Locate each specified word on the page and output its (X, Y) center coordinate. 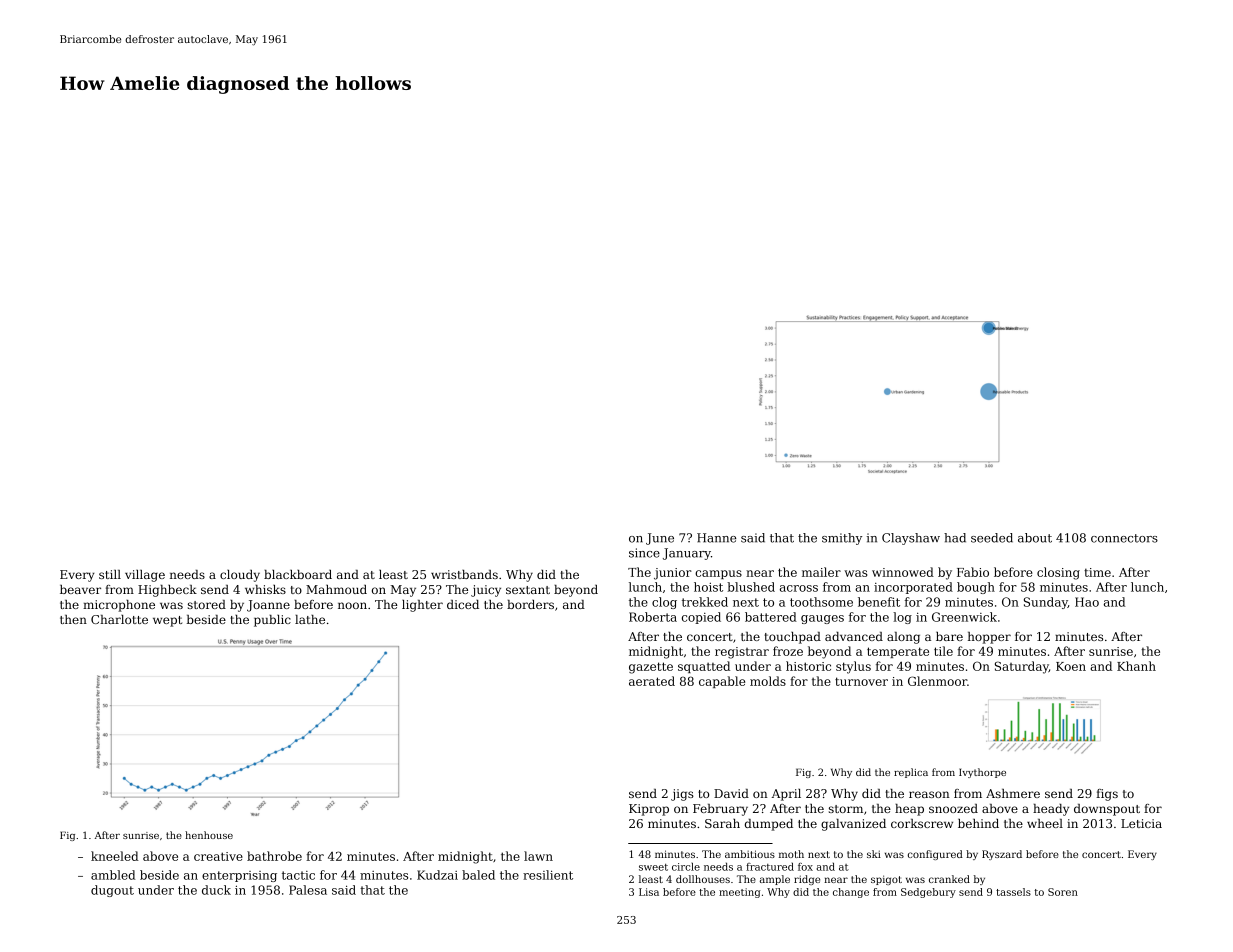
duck (216, 890)
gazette (651, 668)
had (955, 538)
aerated (652, 681)
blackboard (298, 574)
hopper (989, 638)
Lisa (649, 892)
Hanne (716, 538)
